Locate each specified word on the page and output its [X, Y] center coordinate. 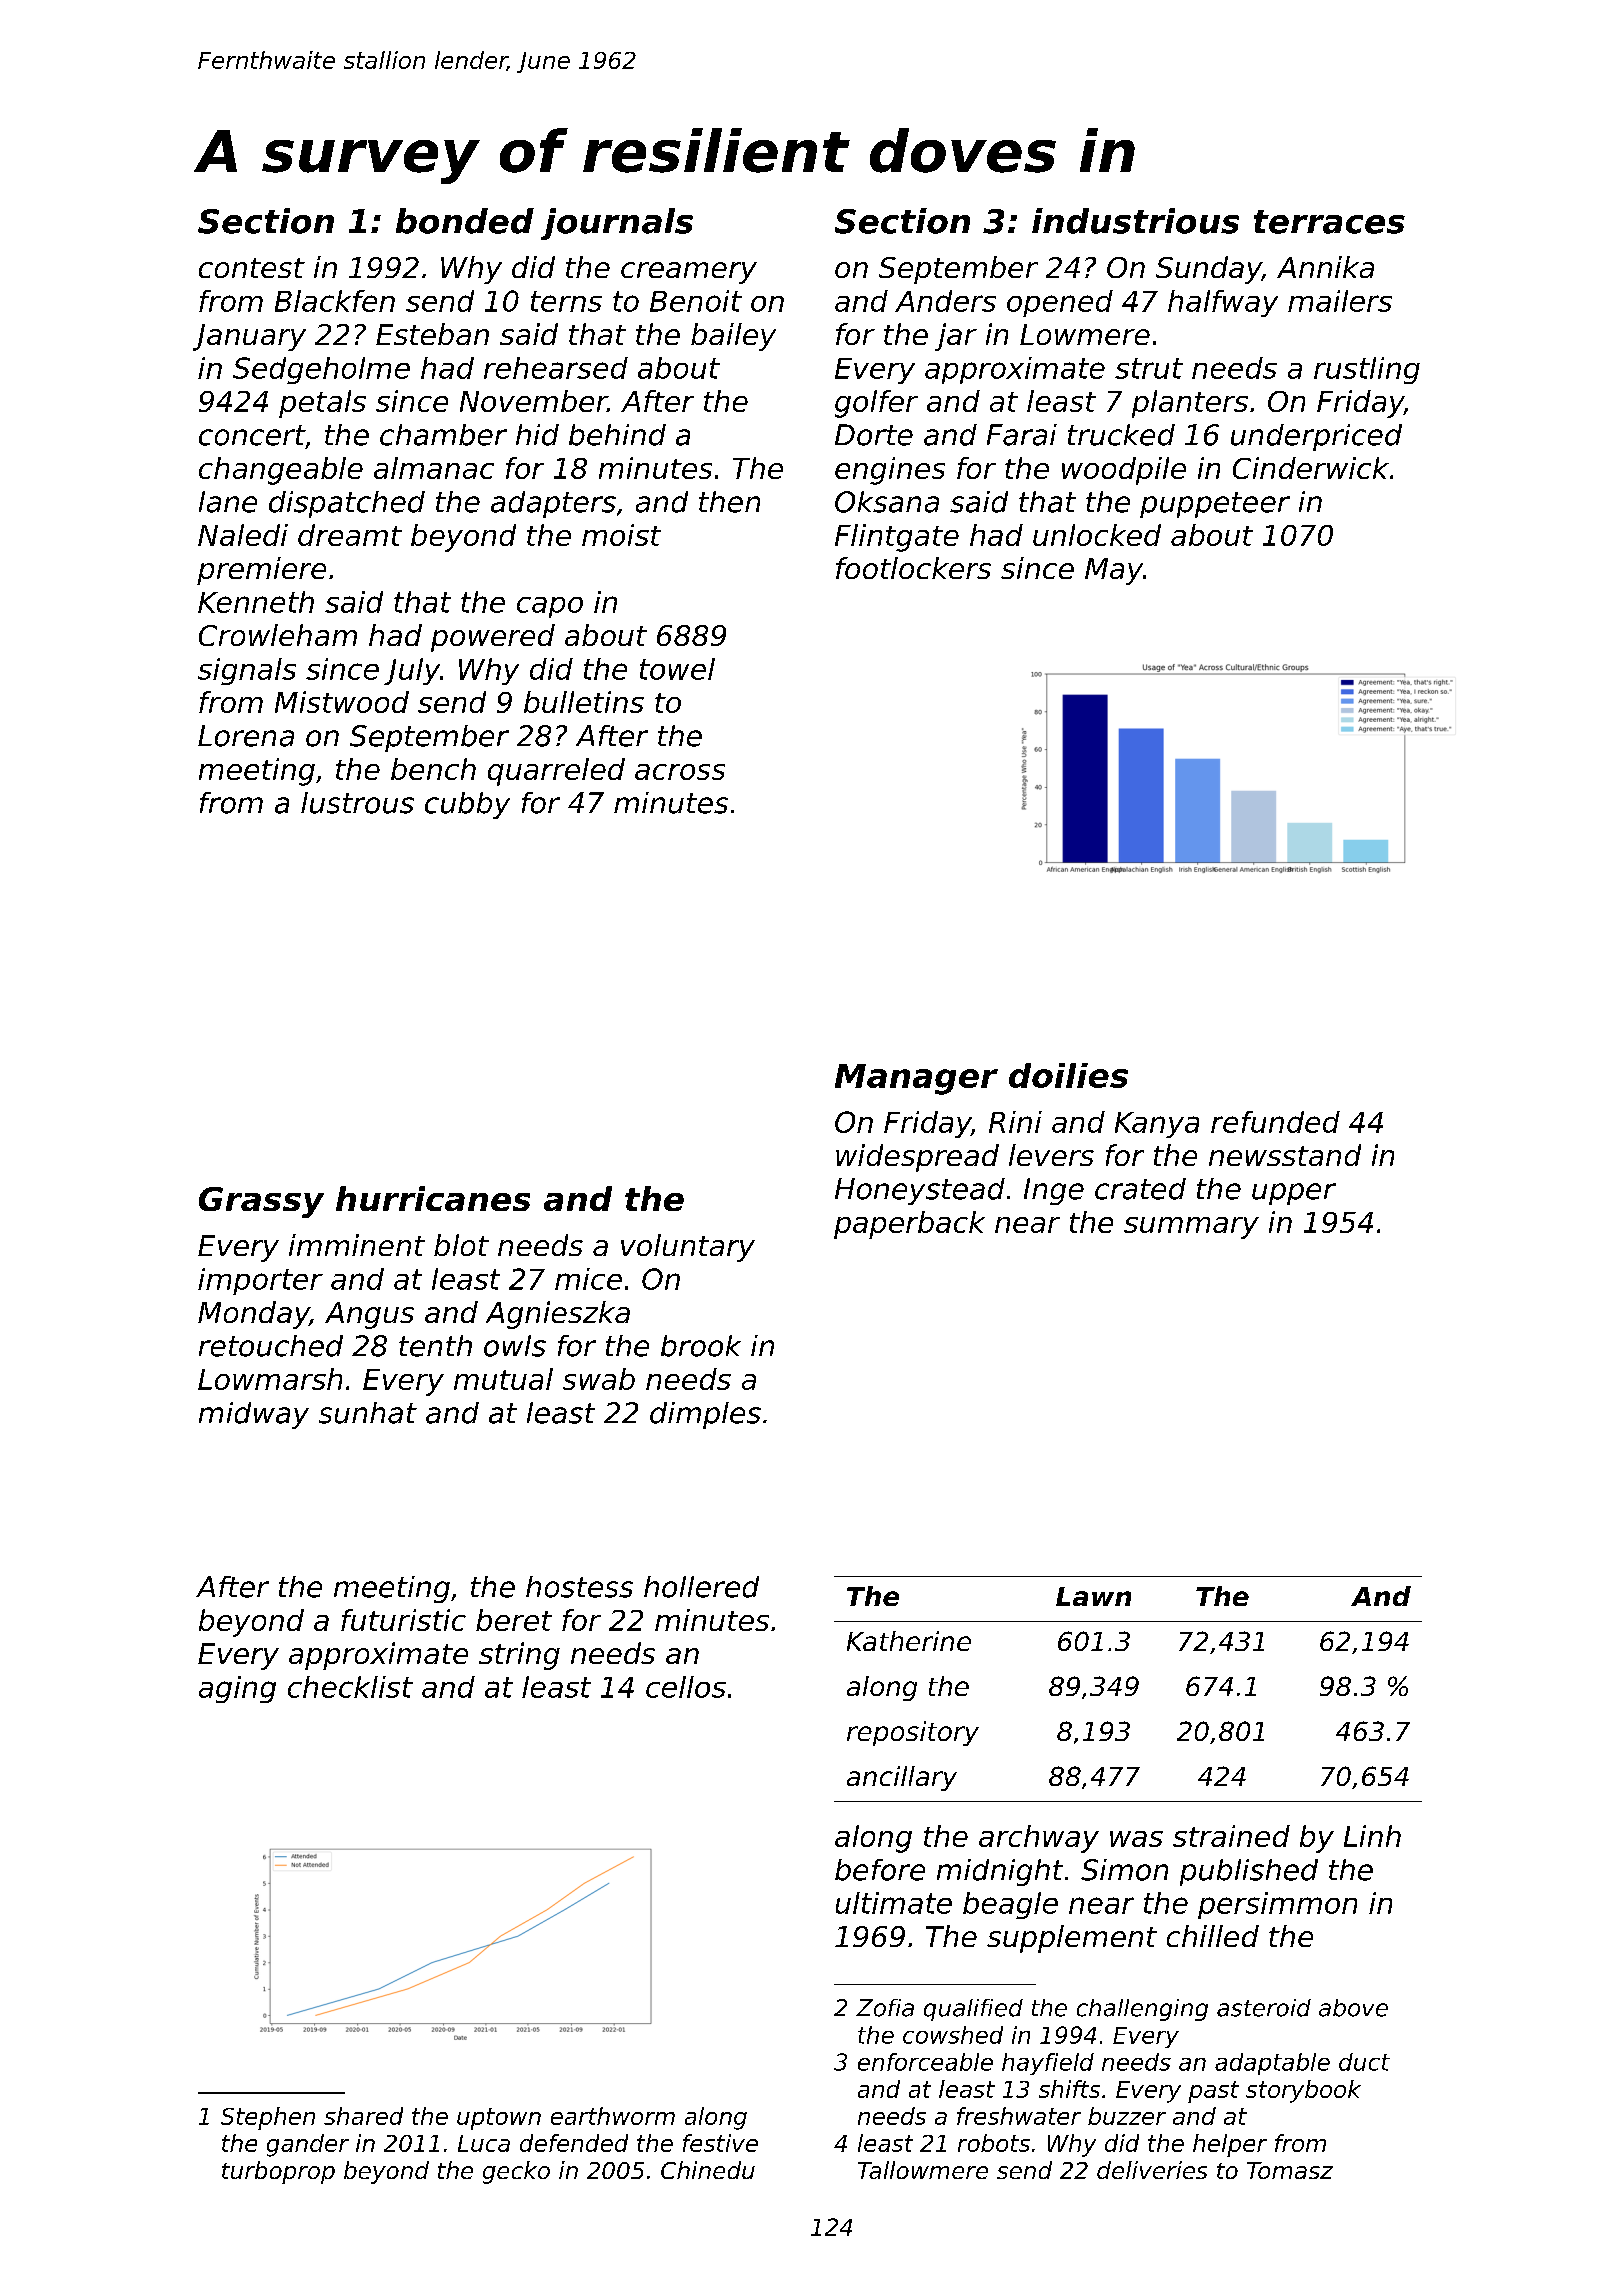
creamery [689, 273]
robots [994, 2143]
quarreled [556, 772]
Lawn [1093, 1596]
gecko [516, 2172]
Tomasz [1290, 2170]
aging [237, 1689]
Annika [1325, 267]
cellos [686, 1687]
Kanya [1157, 1125]
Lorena [246, 736]
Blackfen [335, 301]
